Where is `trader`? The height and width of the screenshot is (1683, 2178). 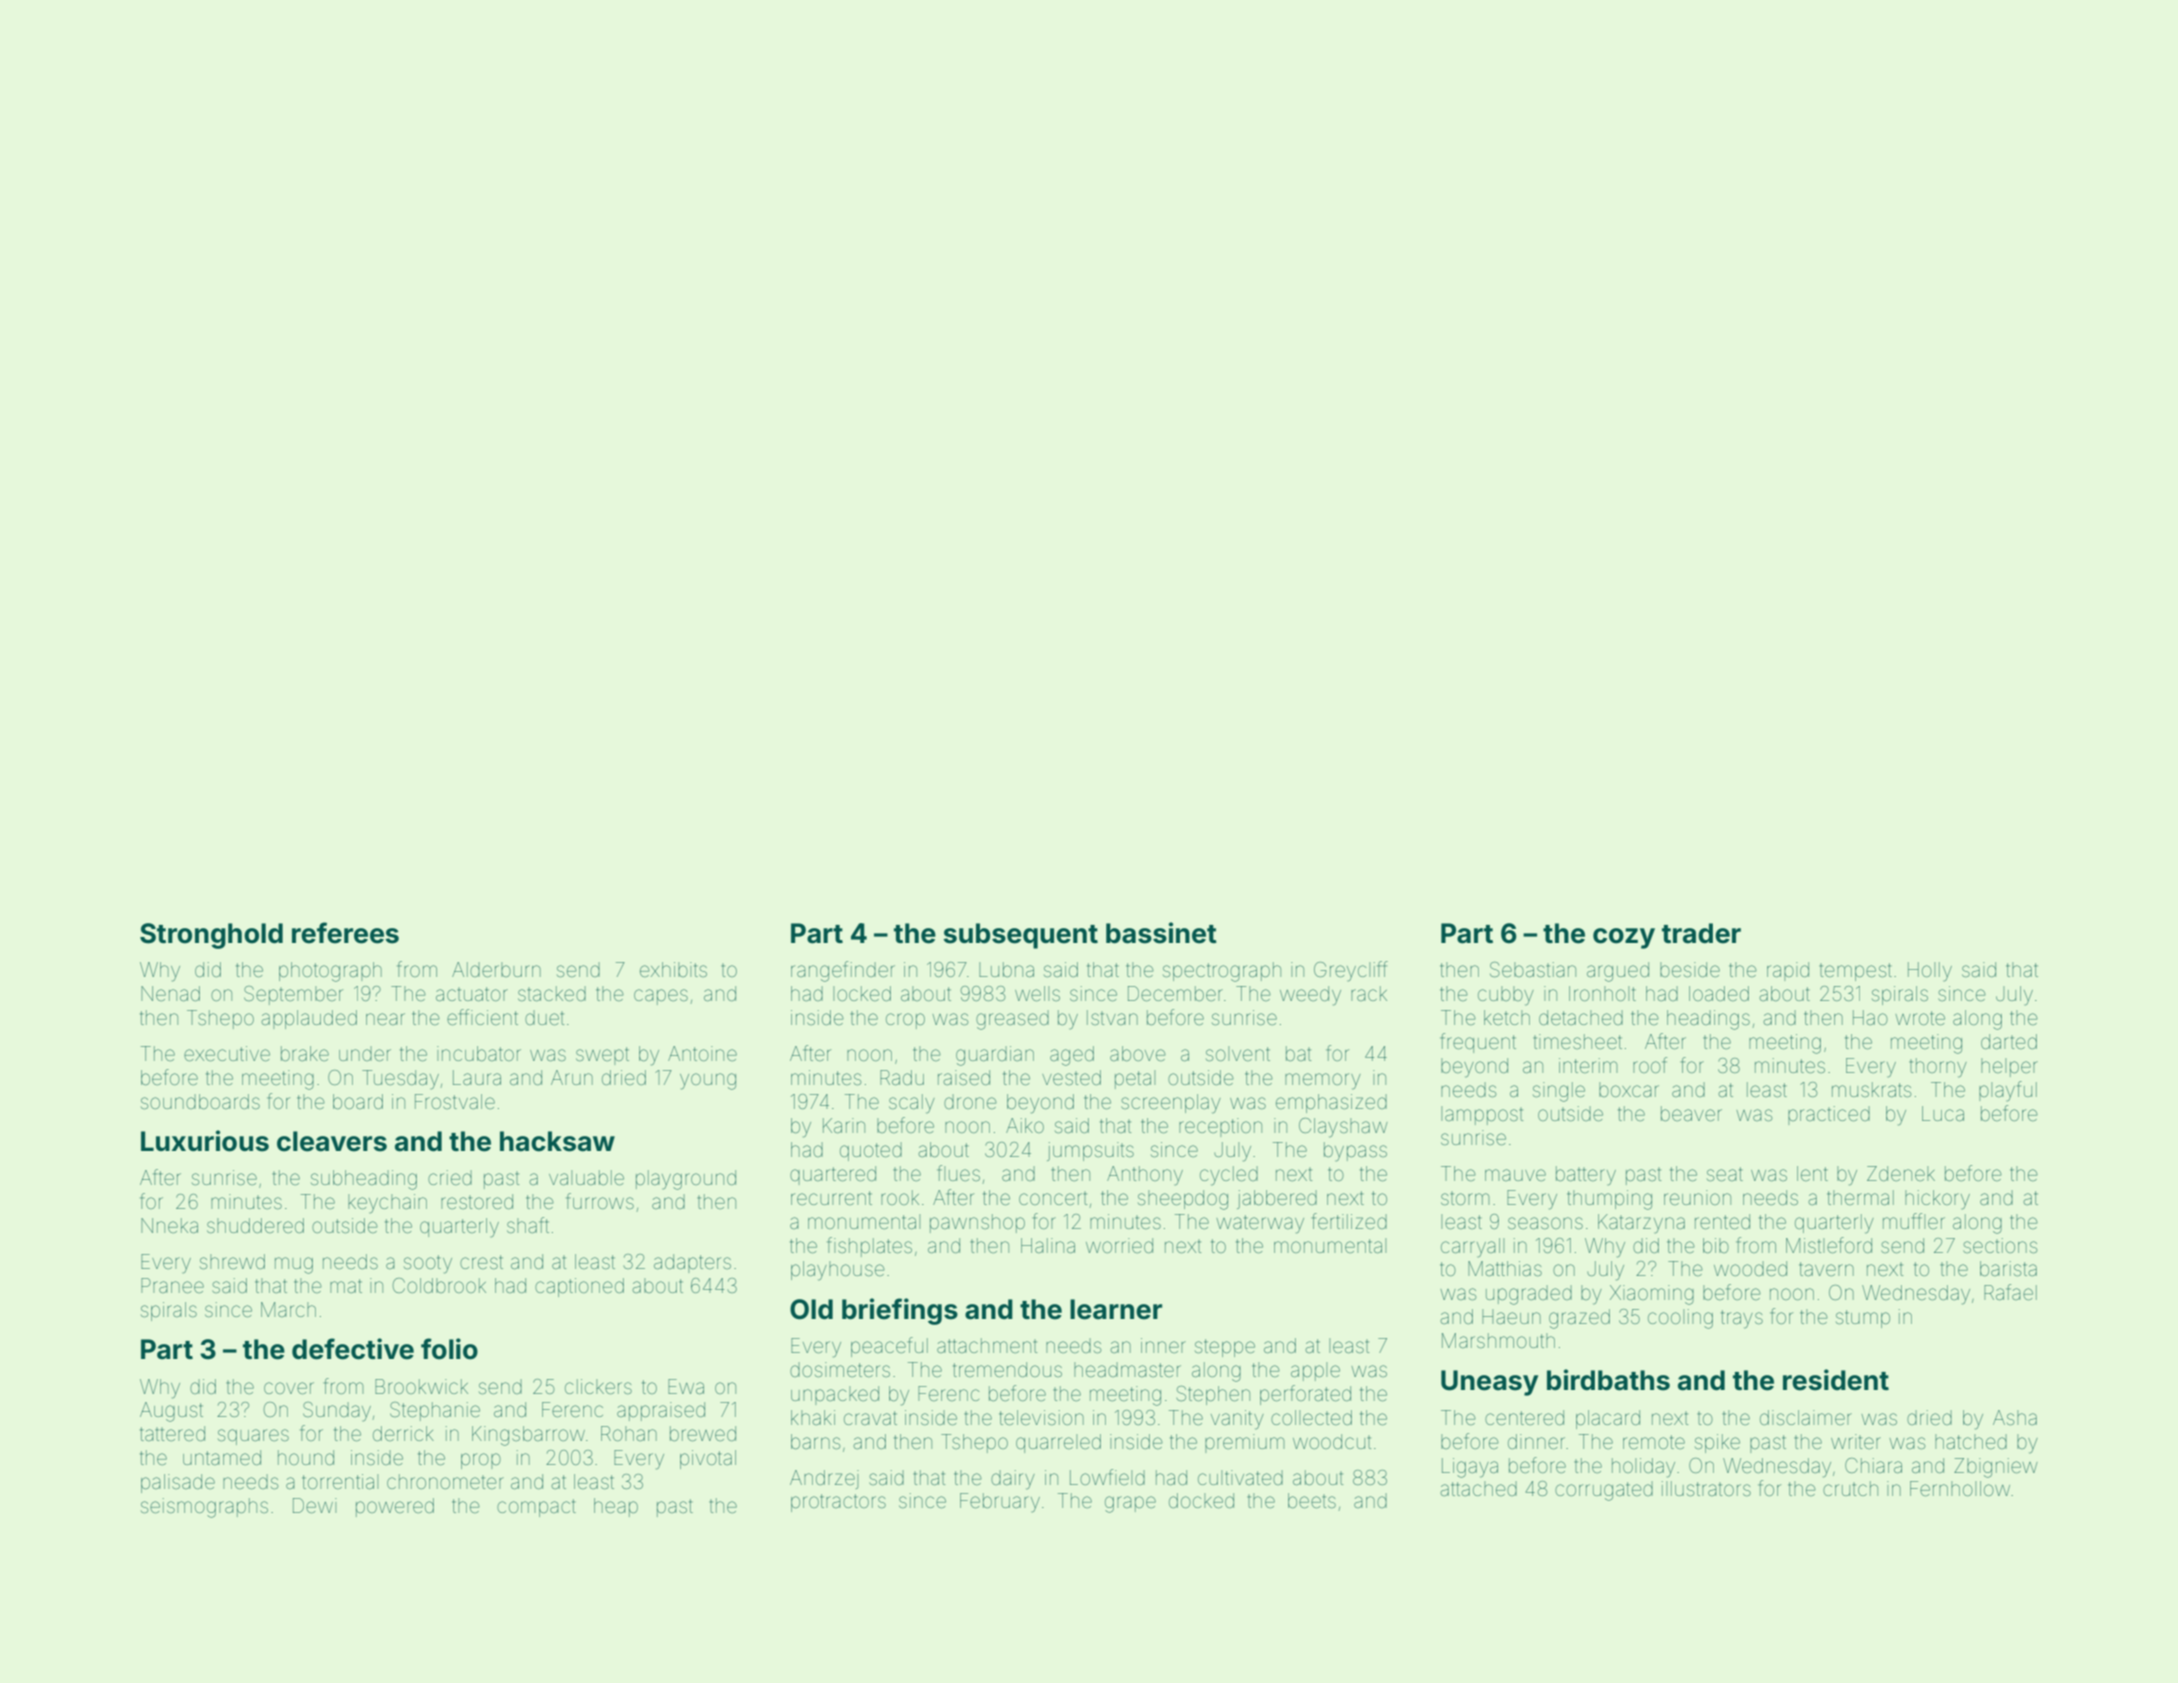
trader is located at coordinates (1701, 933).
